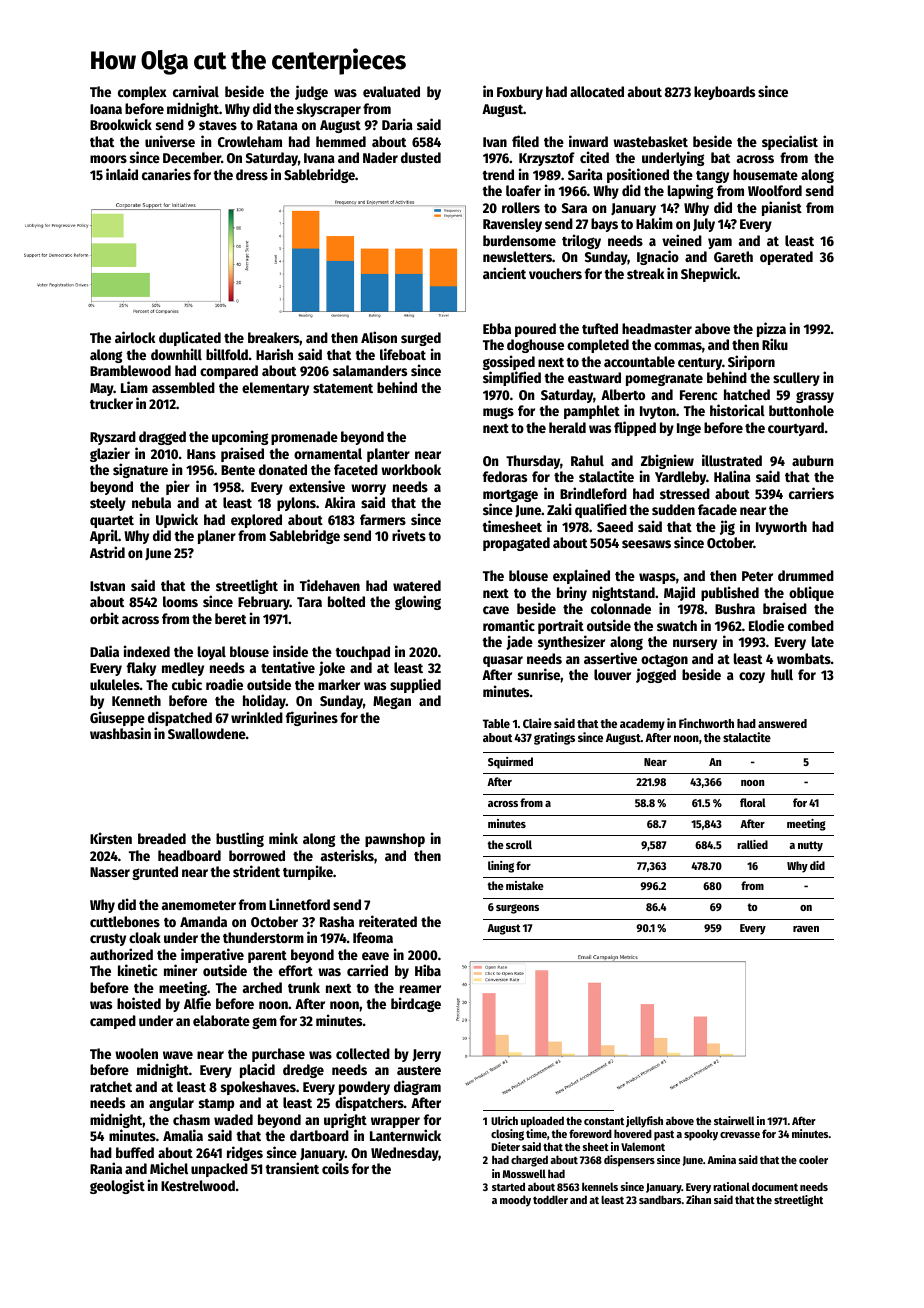 The height and width of the screenshot is (1308, 924). What do you see at coordinates (724, 93) in the screenshot?
I see `keyboards` at bounding box center [724, 93].
